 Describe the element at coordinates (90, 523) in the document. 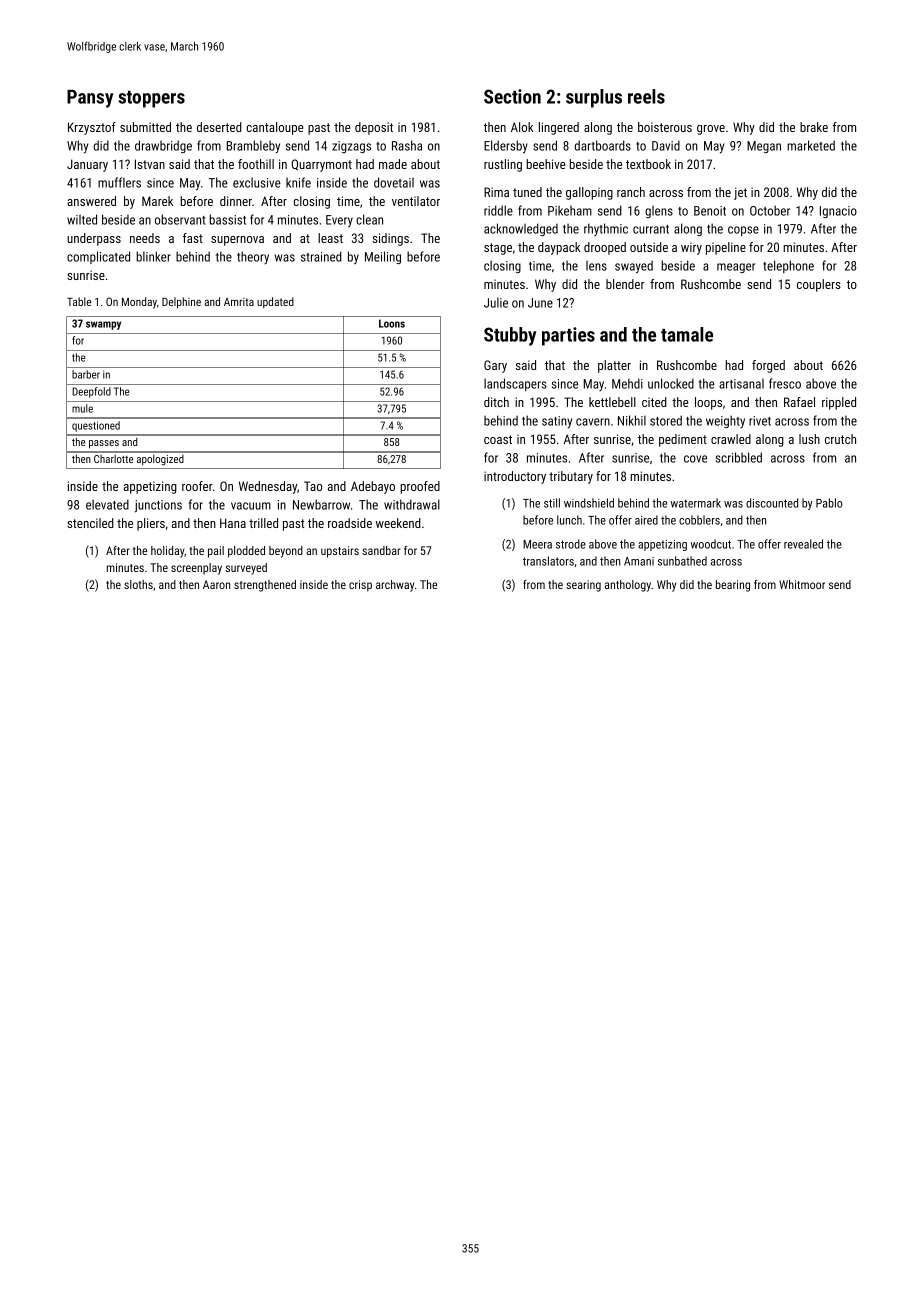

I see `stenciled` at that location.
